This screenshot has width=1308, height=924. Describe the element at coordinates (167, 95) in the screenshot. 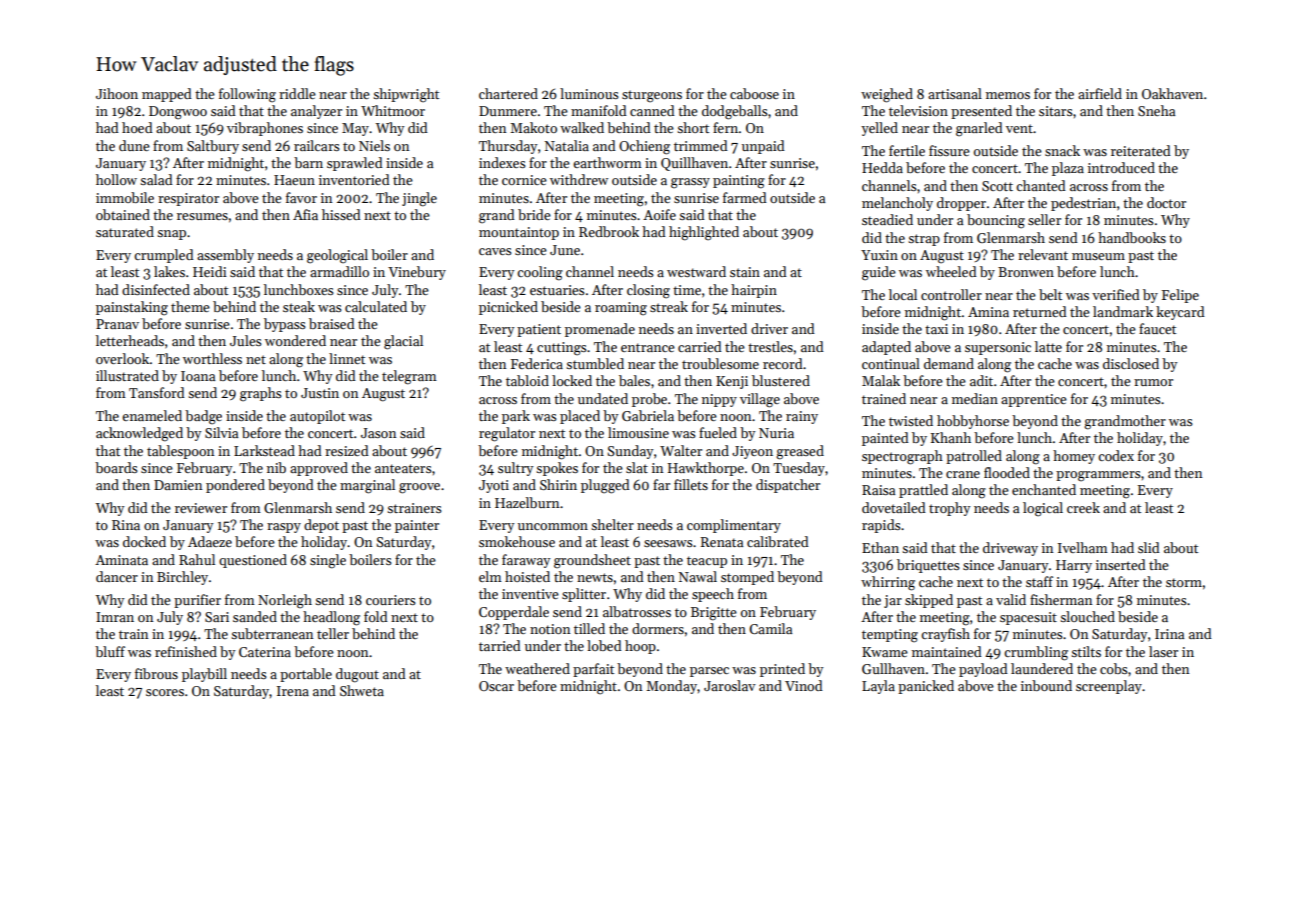

I see `mapped` at that location.
